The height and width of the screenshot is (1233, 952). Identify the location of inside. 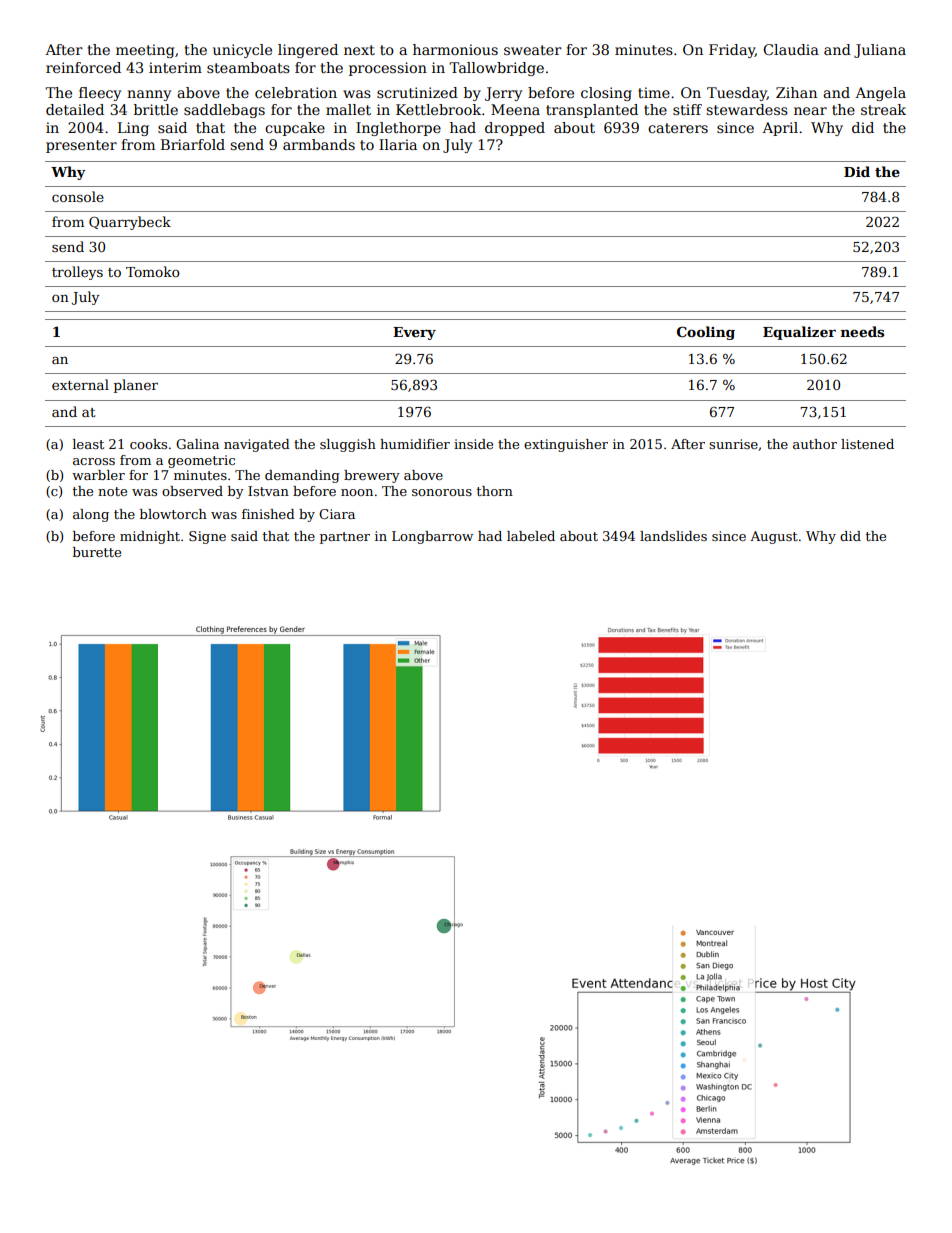
(473, 444).
